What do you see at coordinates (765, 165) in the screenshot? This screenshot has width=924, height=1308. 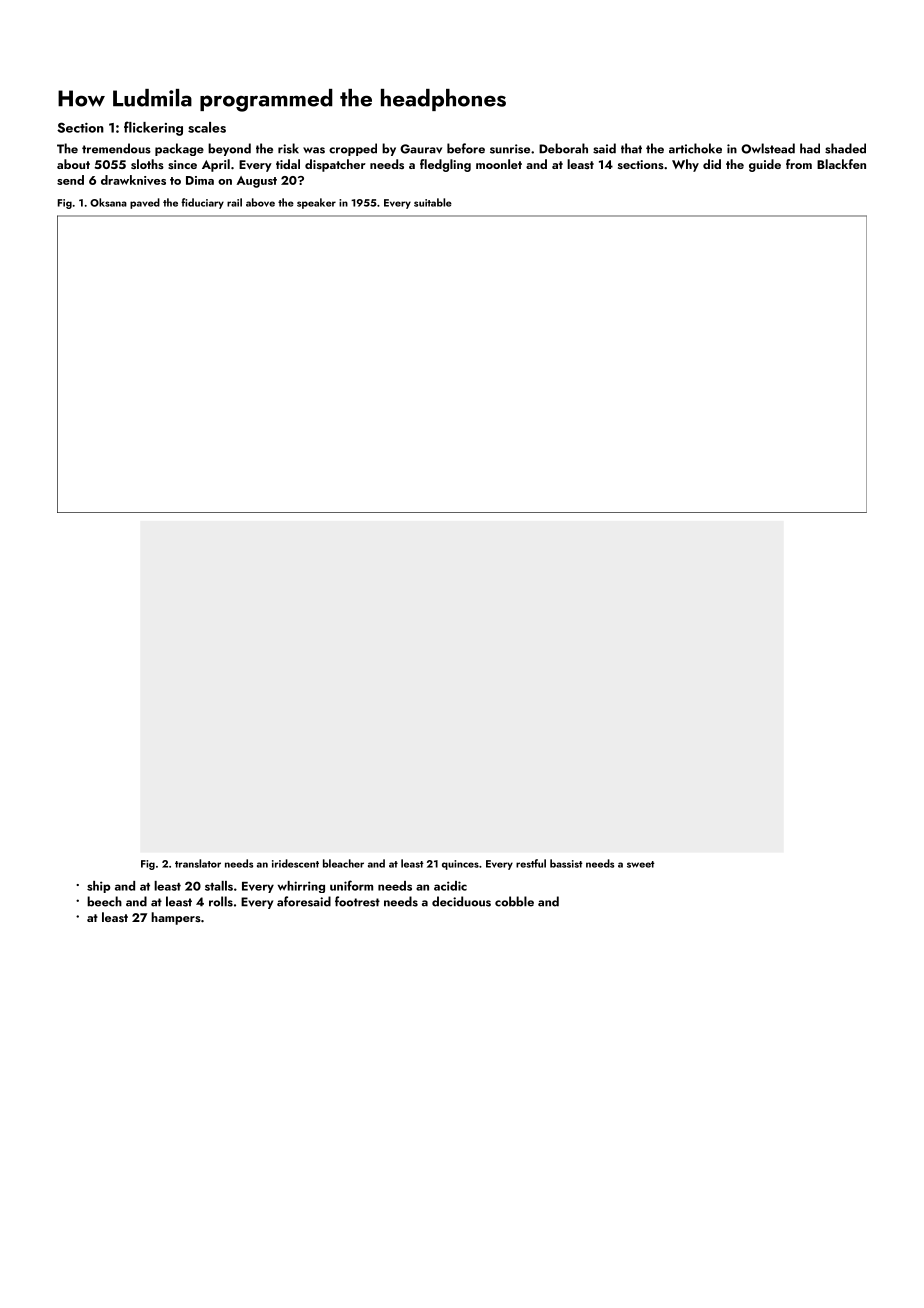 I see `guide` at bounding box center [765, 165].
